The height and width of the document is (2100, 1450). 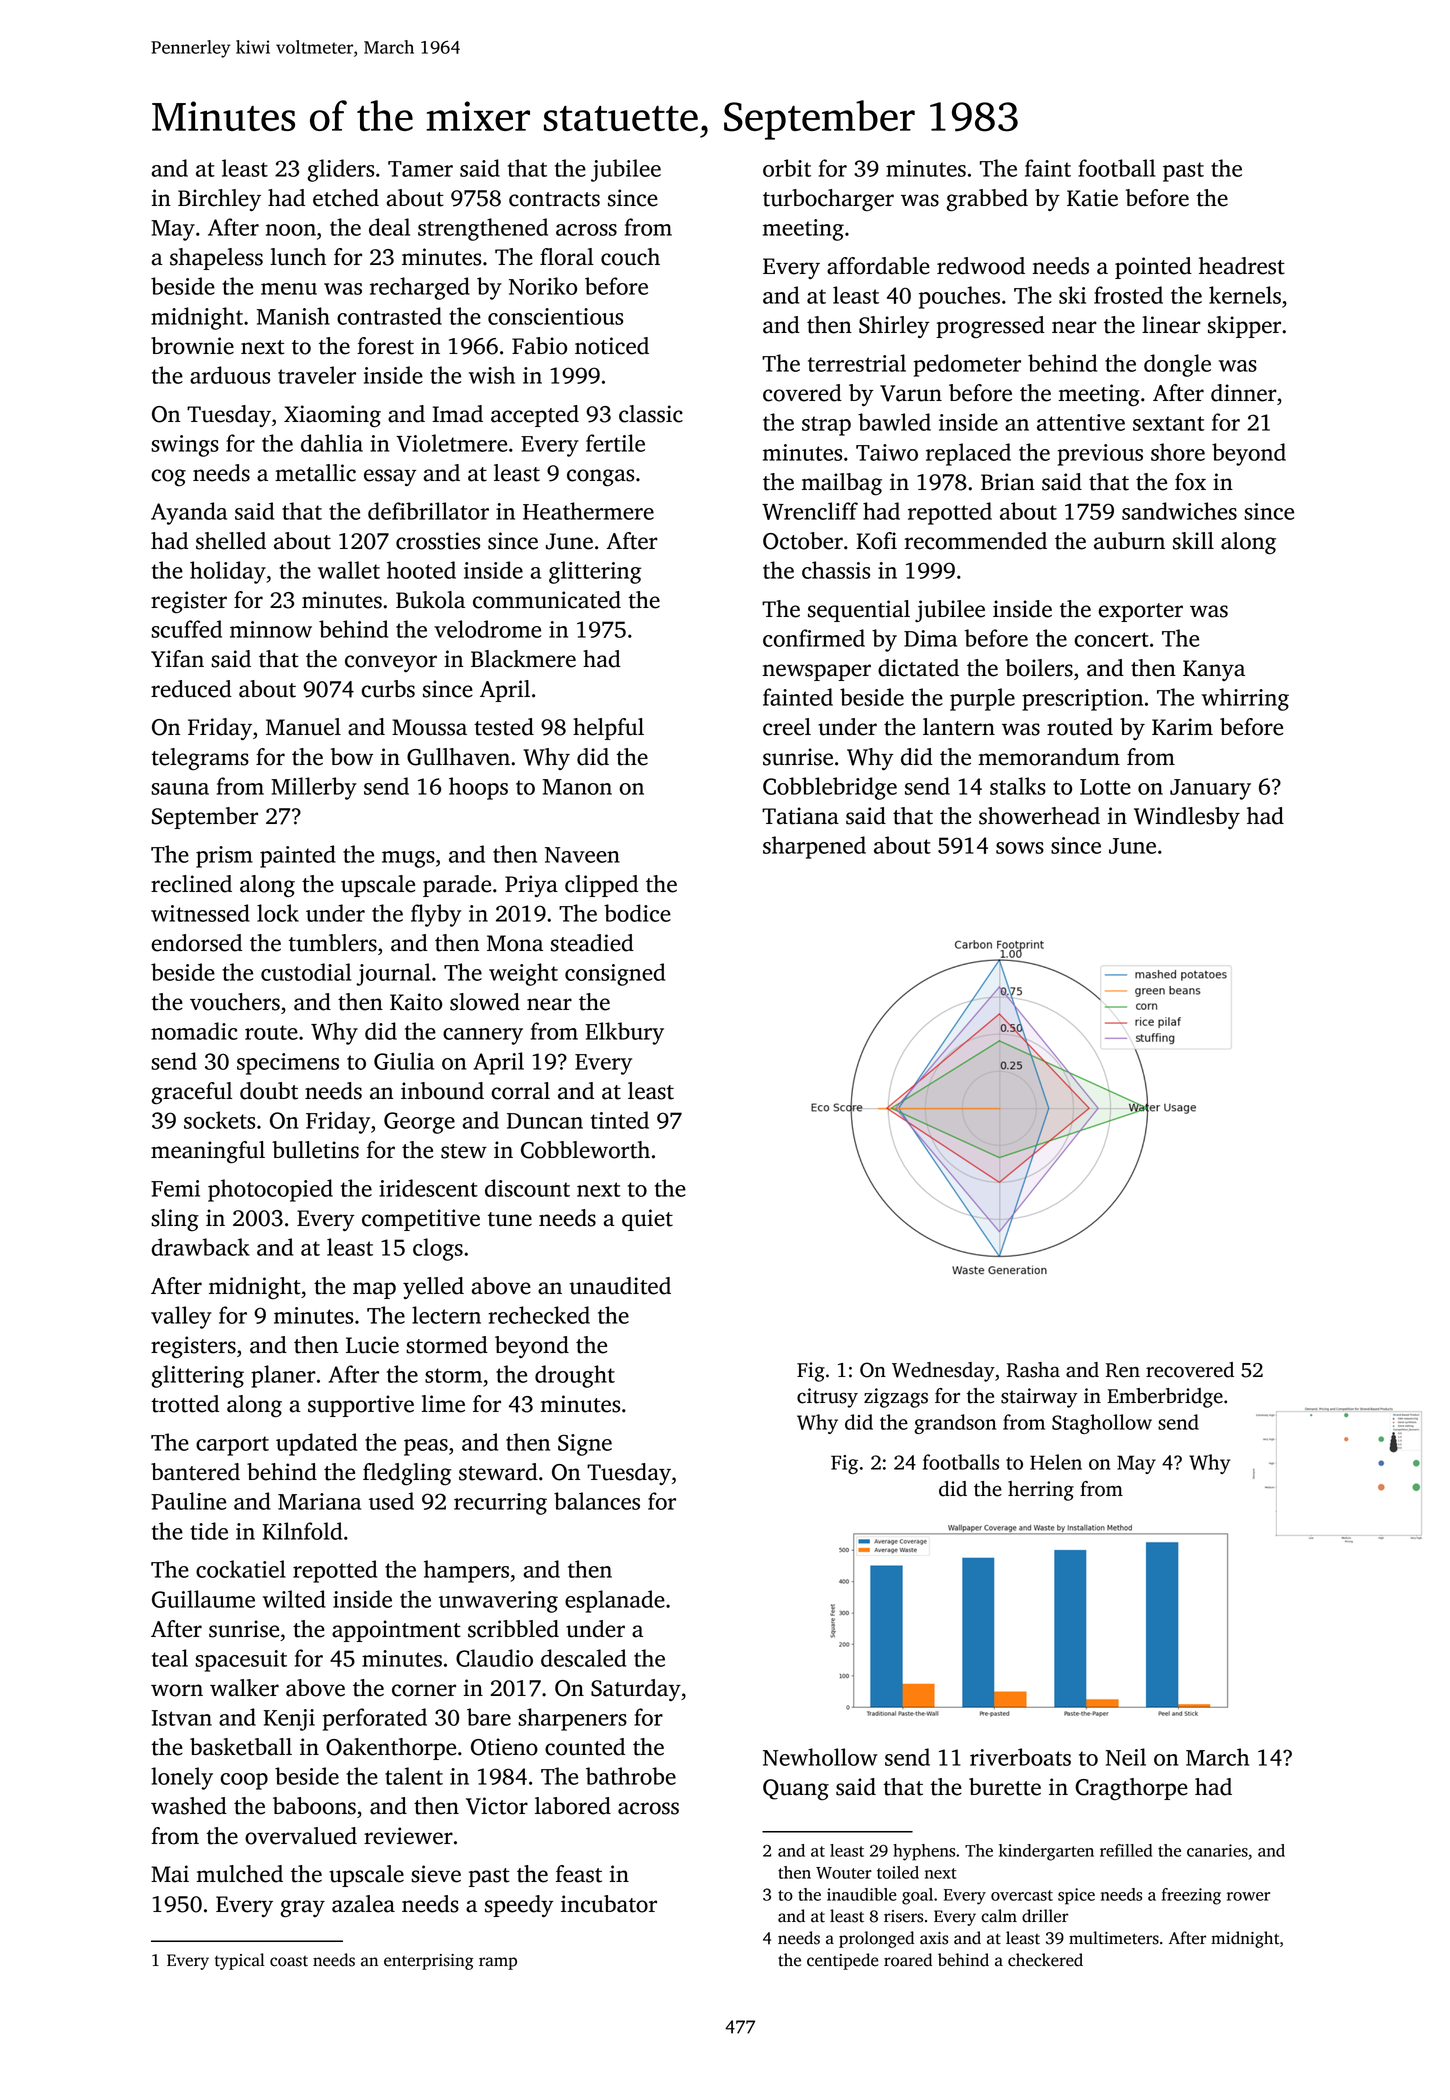 What do you see at coordinates (438, 541) in the document?
I see `crossties` at bounding box center [438, 541].
